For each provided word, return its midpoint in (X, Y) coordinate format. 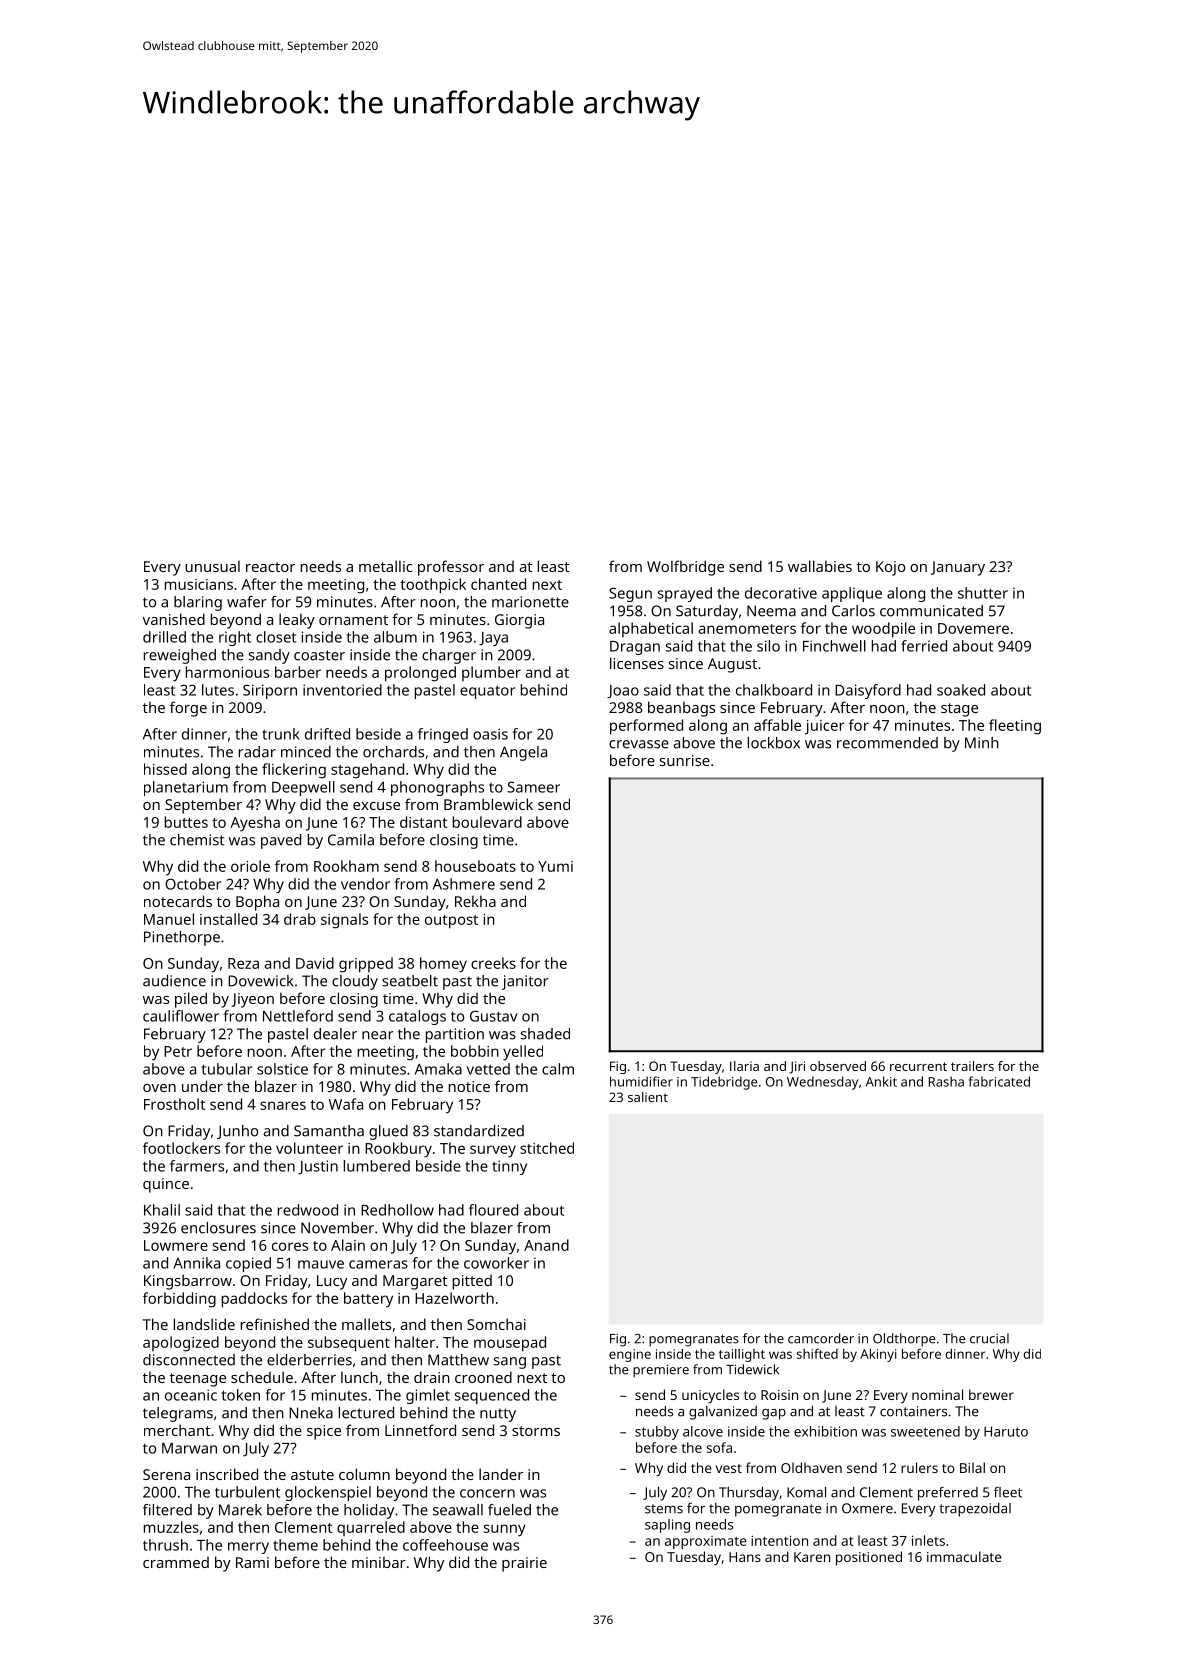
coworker (496, 1263)
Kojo (890, 568)
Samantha (329, 1131)
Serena (166, 1474)
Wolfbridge (685, 568)
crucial (989, 1338)
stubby (657, 1433)
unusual (212, 566)
